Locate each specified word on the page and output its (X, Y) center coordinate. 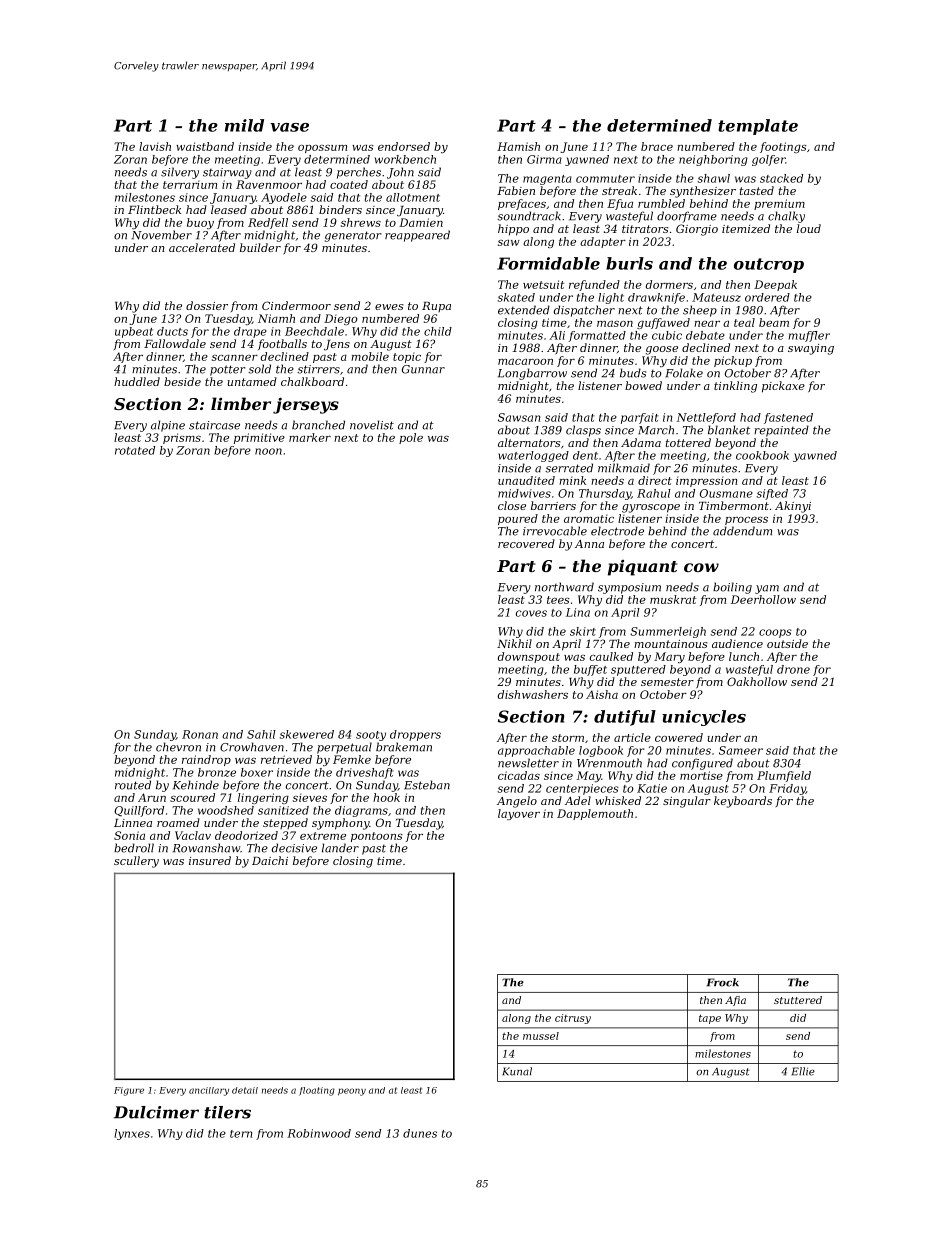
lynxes (132, 1134)
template (758, 127)
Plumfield (784, 776)
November (162, 235)
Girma (544, 159)
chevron (178, 747)
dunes (420, 1133)
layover (519, 814)
